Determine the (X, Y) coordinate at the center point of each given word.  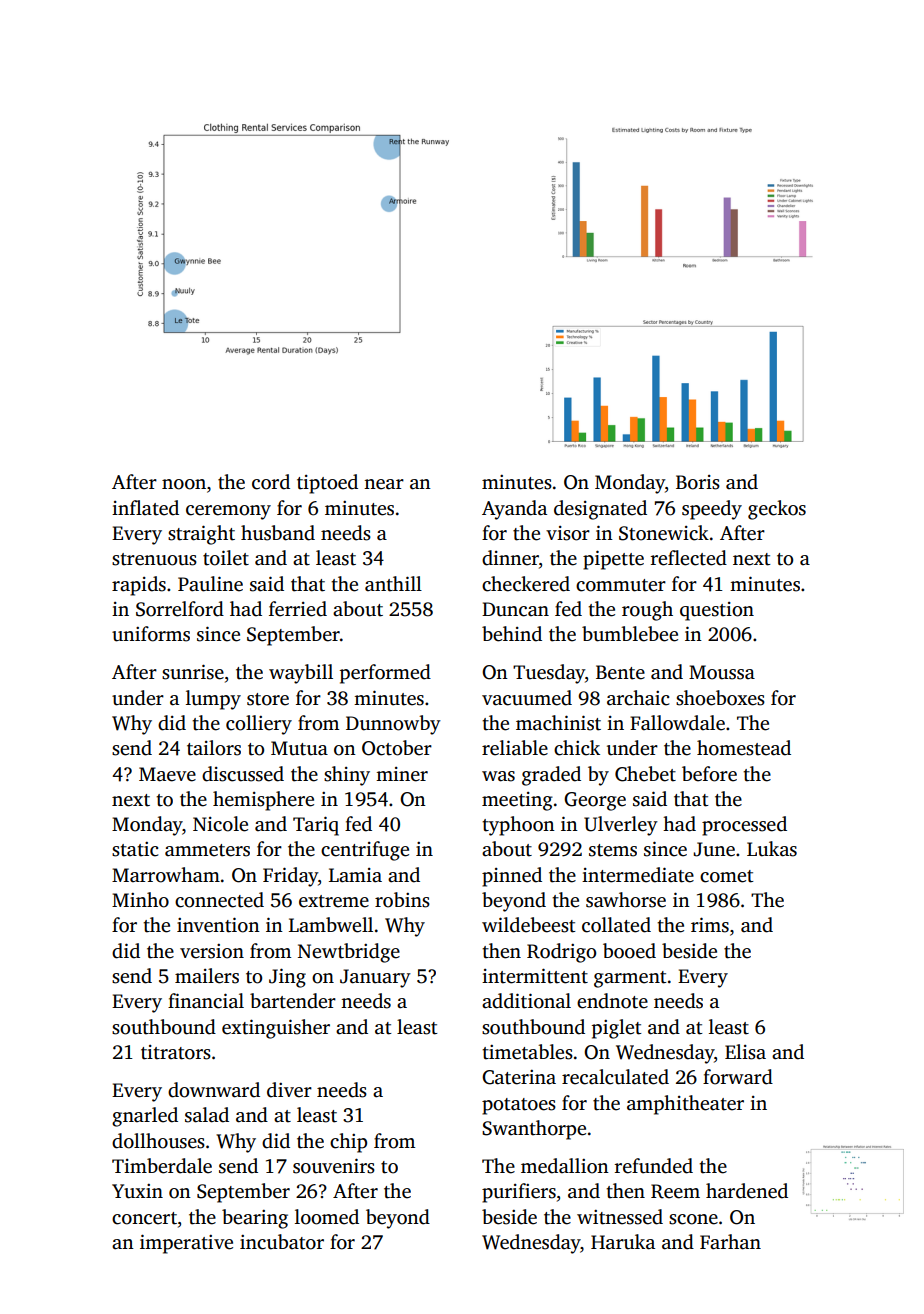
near (384, 484)
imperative (186, 1244)
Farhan (730, 1242)
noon (184, 484)
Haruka (623, 1242)
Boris (698, 482)
